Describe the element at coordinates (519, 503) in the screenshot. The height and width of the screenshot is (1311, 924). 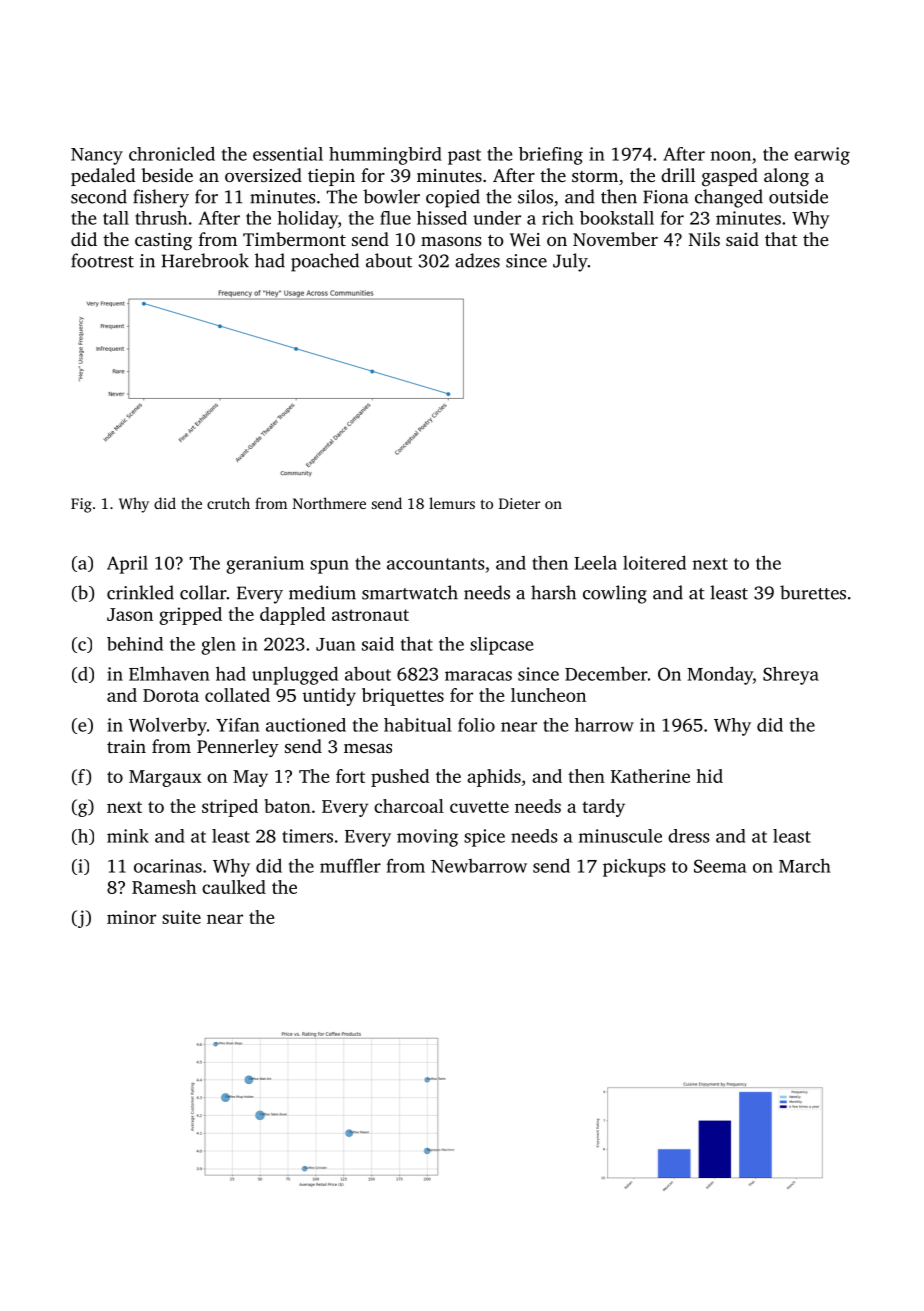
I see `Dieter` at that location.
